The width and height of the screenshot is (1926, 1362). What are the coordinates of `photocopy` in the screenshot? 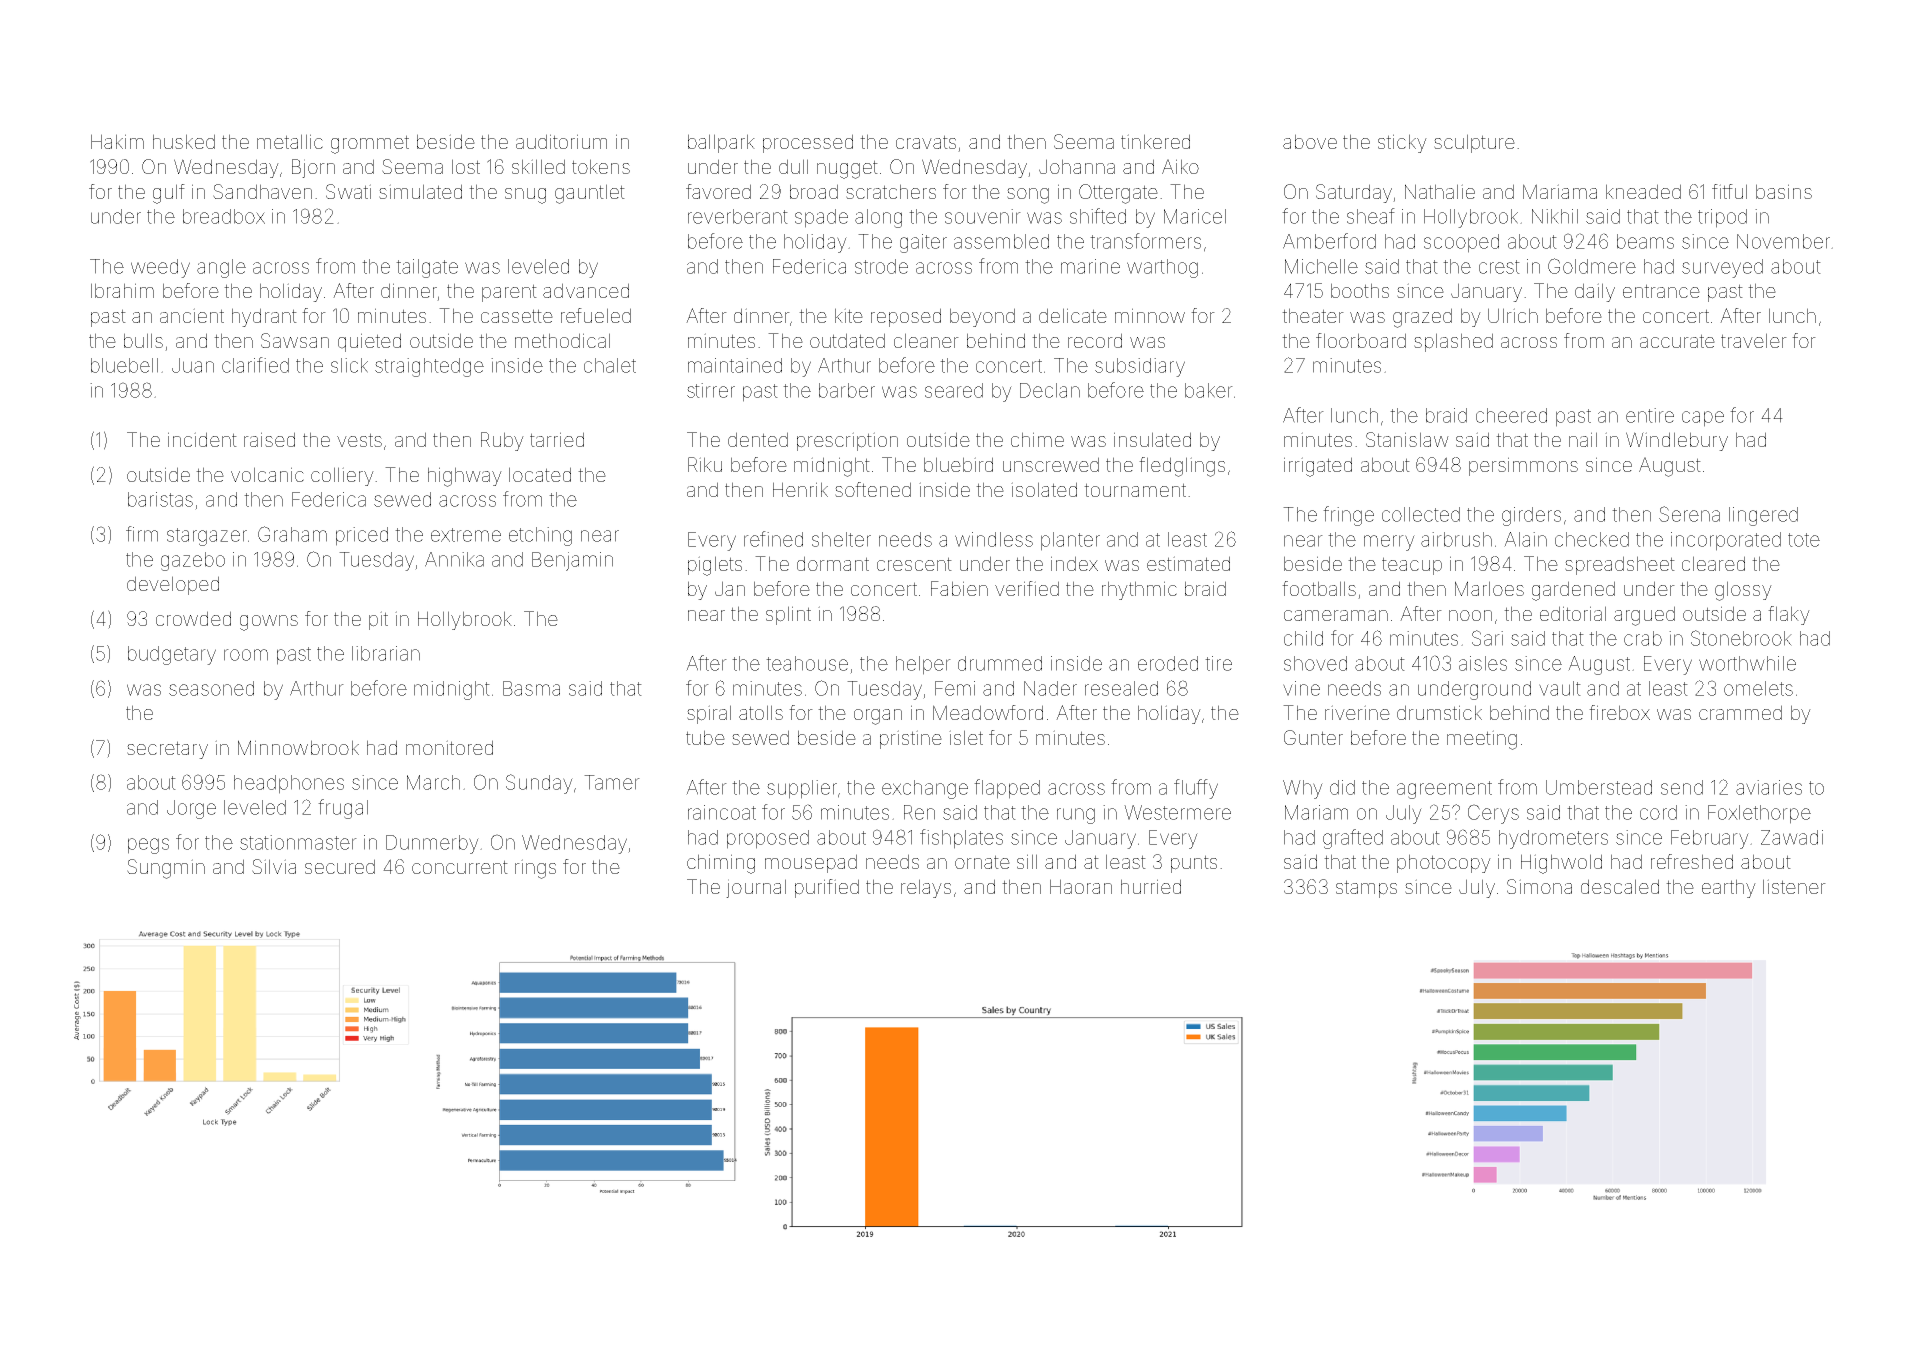 It's located at (1444, 863).
